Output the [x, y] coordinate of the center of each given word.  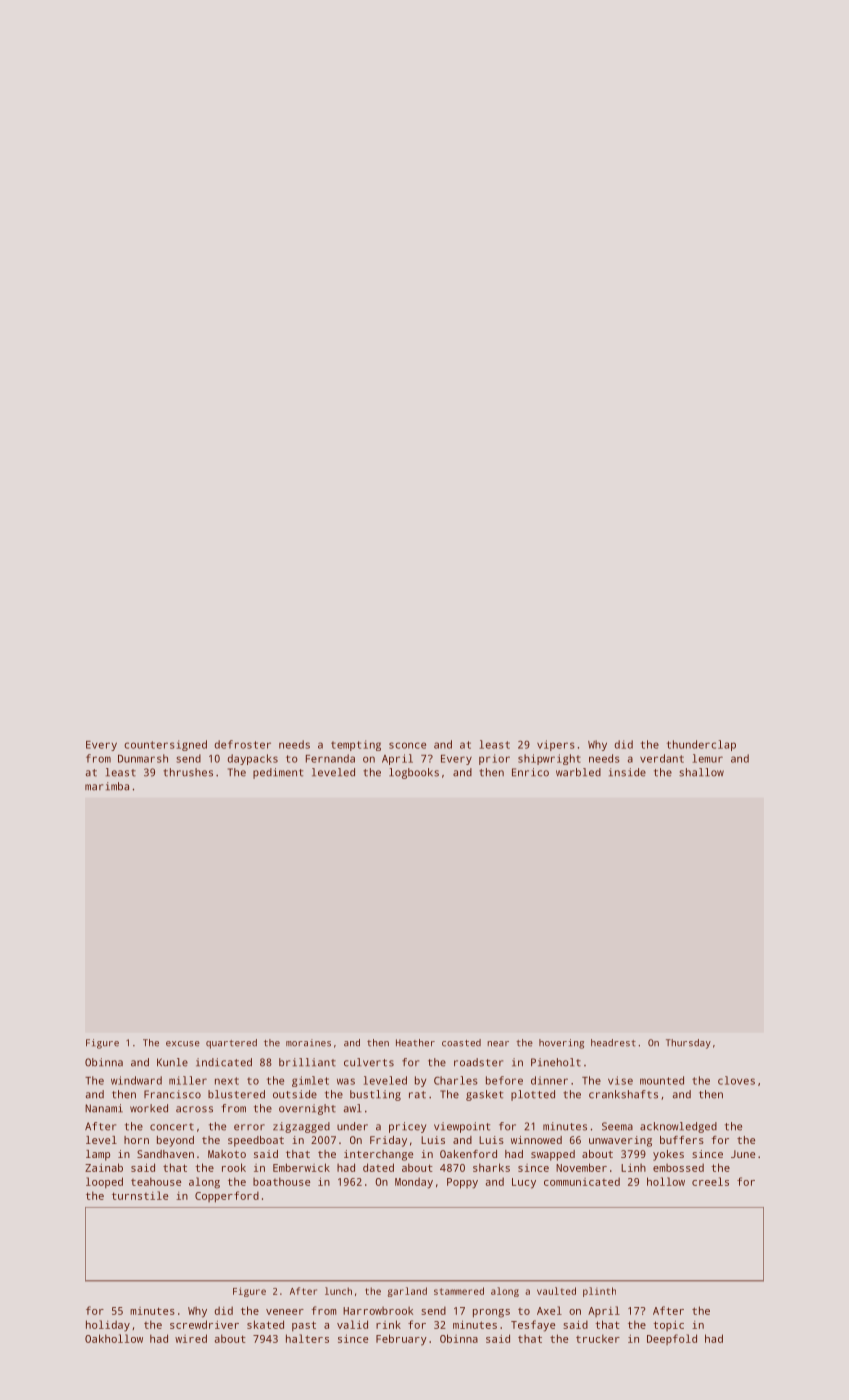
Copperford [227, 1197]
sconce [407, 745]
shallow [701, 772]
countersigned [165, 745]
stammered [459, 1291]
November [581, 1167]
